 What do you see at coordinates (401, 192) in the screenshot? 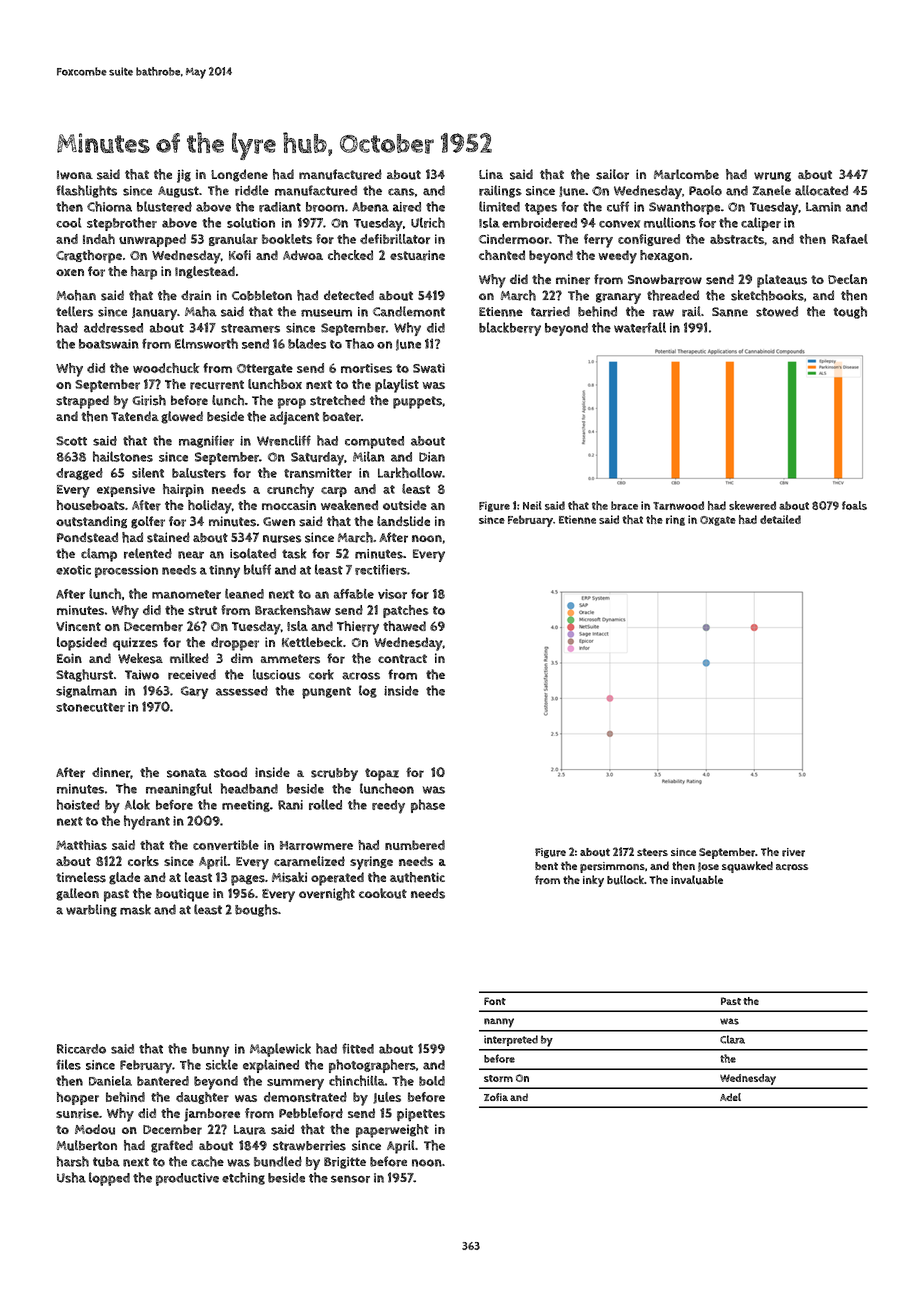
I see `cans` at bounding box center [401, 192].
